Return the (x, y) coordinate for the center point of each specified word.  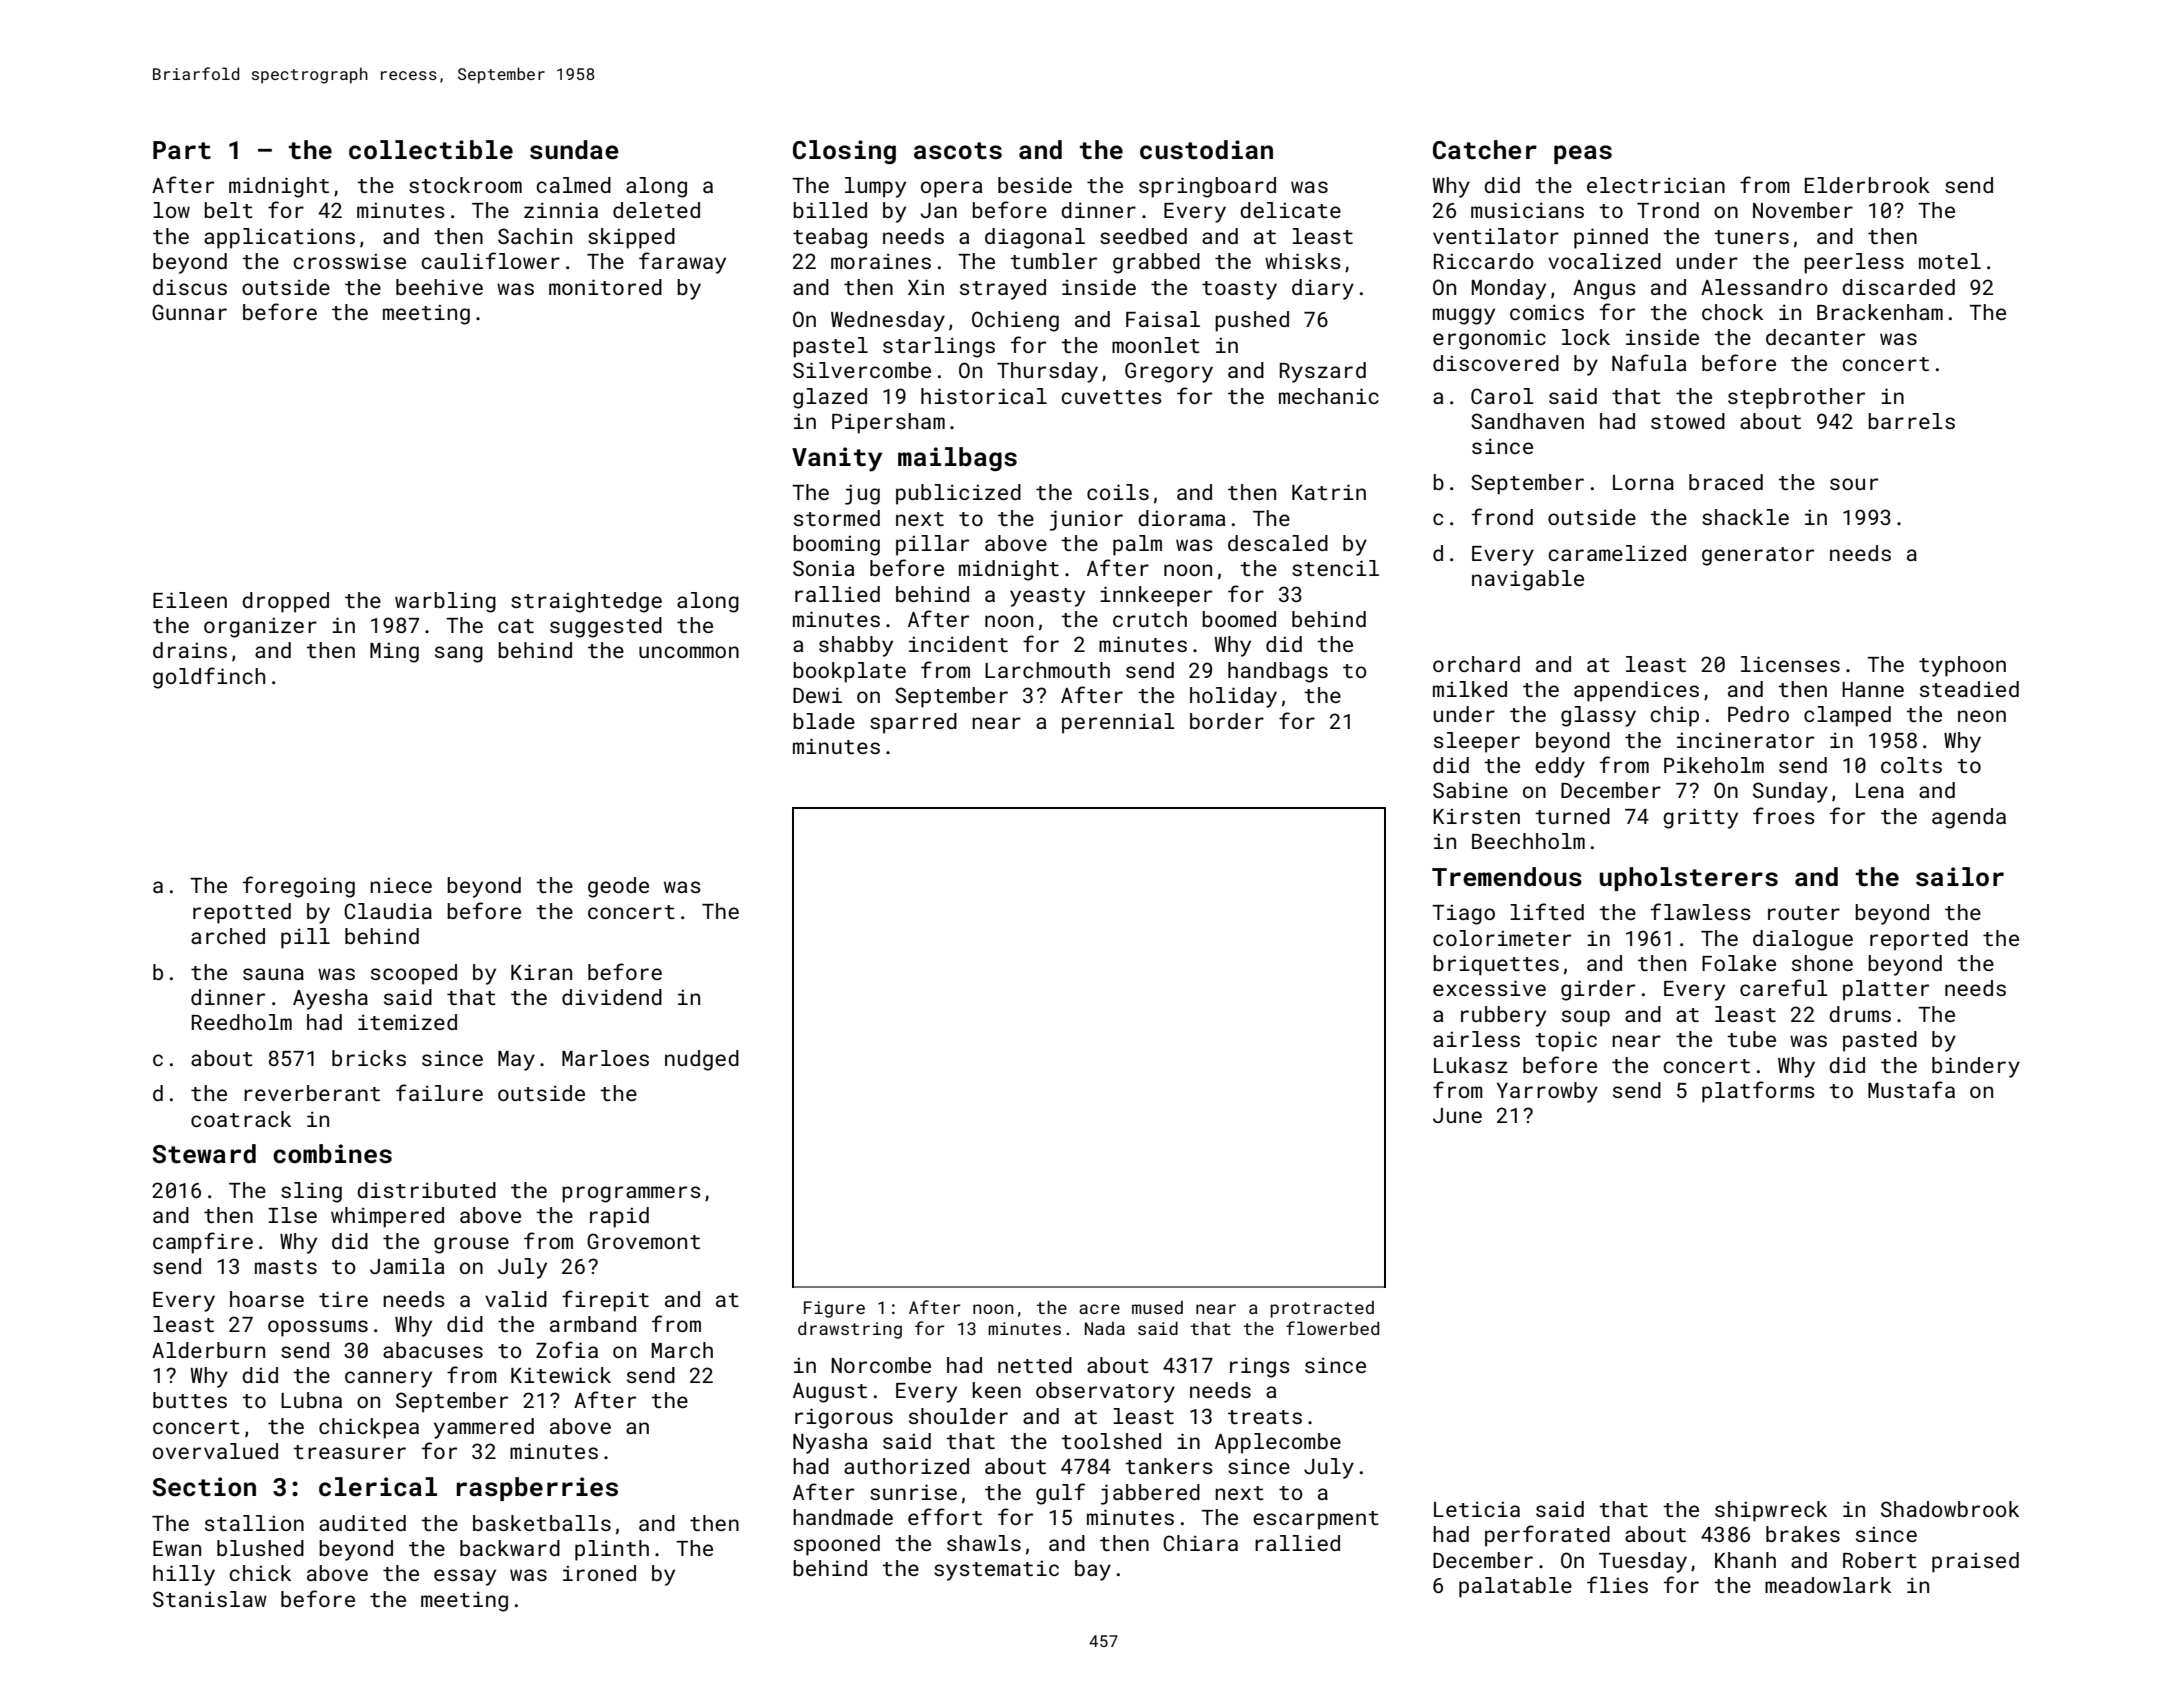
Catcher (1485, 150)
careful (1784, 987)
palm (1137, 545)
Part (182, 150)
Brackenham (1880, 312)
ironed (599, 1573)
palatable (1515, 1587)
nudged (702, 1060)
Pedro (1758, 714)
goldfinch (209, 678)
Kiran (541, 972)
